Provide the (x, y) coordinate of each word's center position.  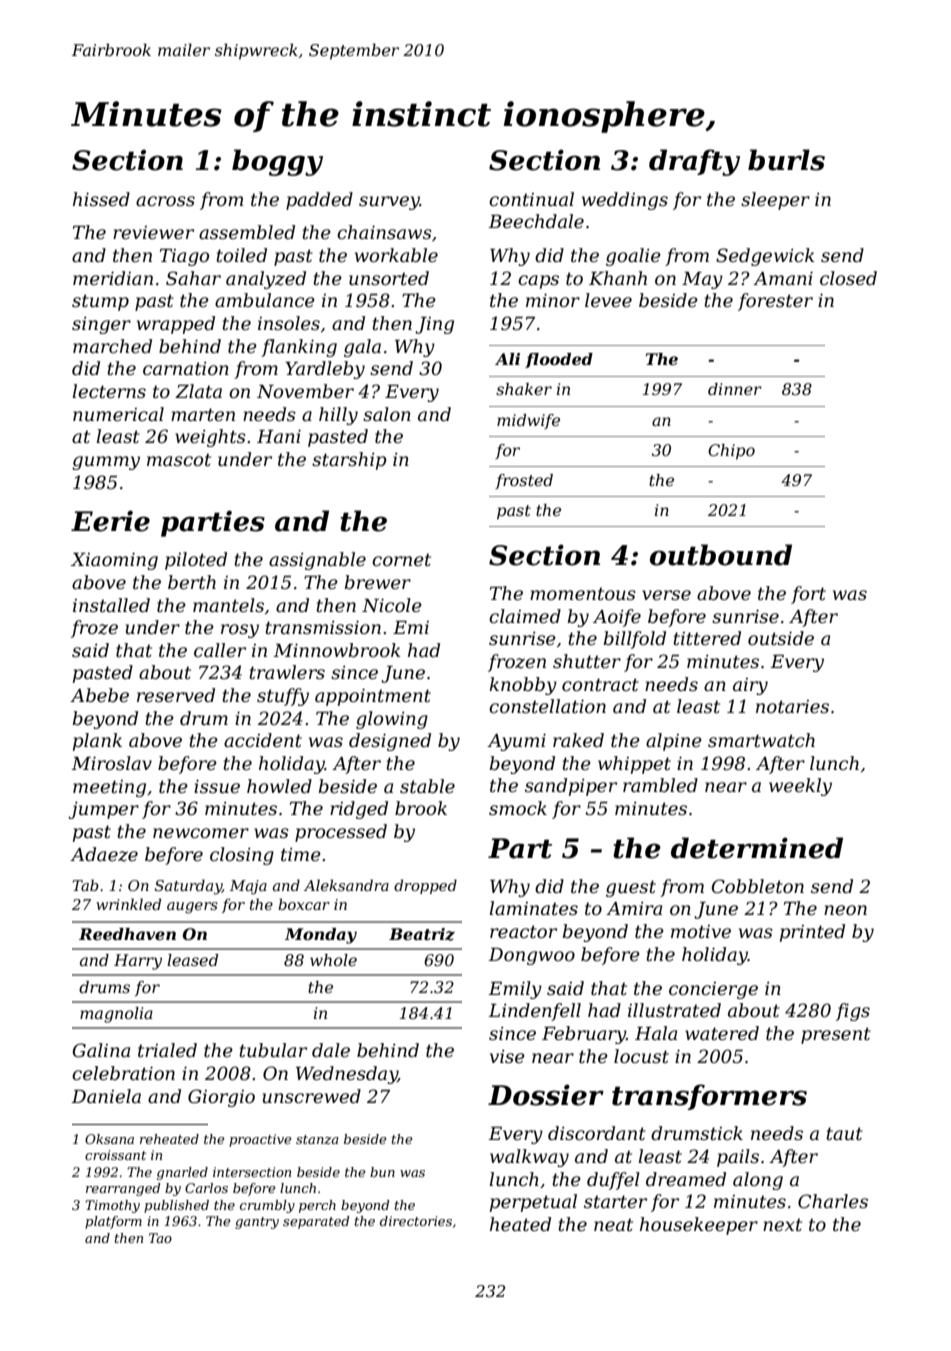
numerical (118, 414)
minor (553, 301)
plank (97, 742)
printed (812, 933)
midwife (528, 421)
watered (722, 1033)
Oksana (109, 1139)
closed (848, 278)
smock (518, 808)
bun (382, 1172)
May (702, 280)
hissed (101, 199)
